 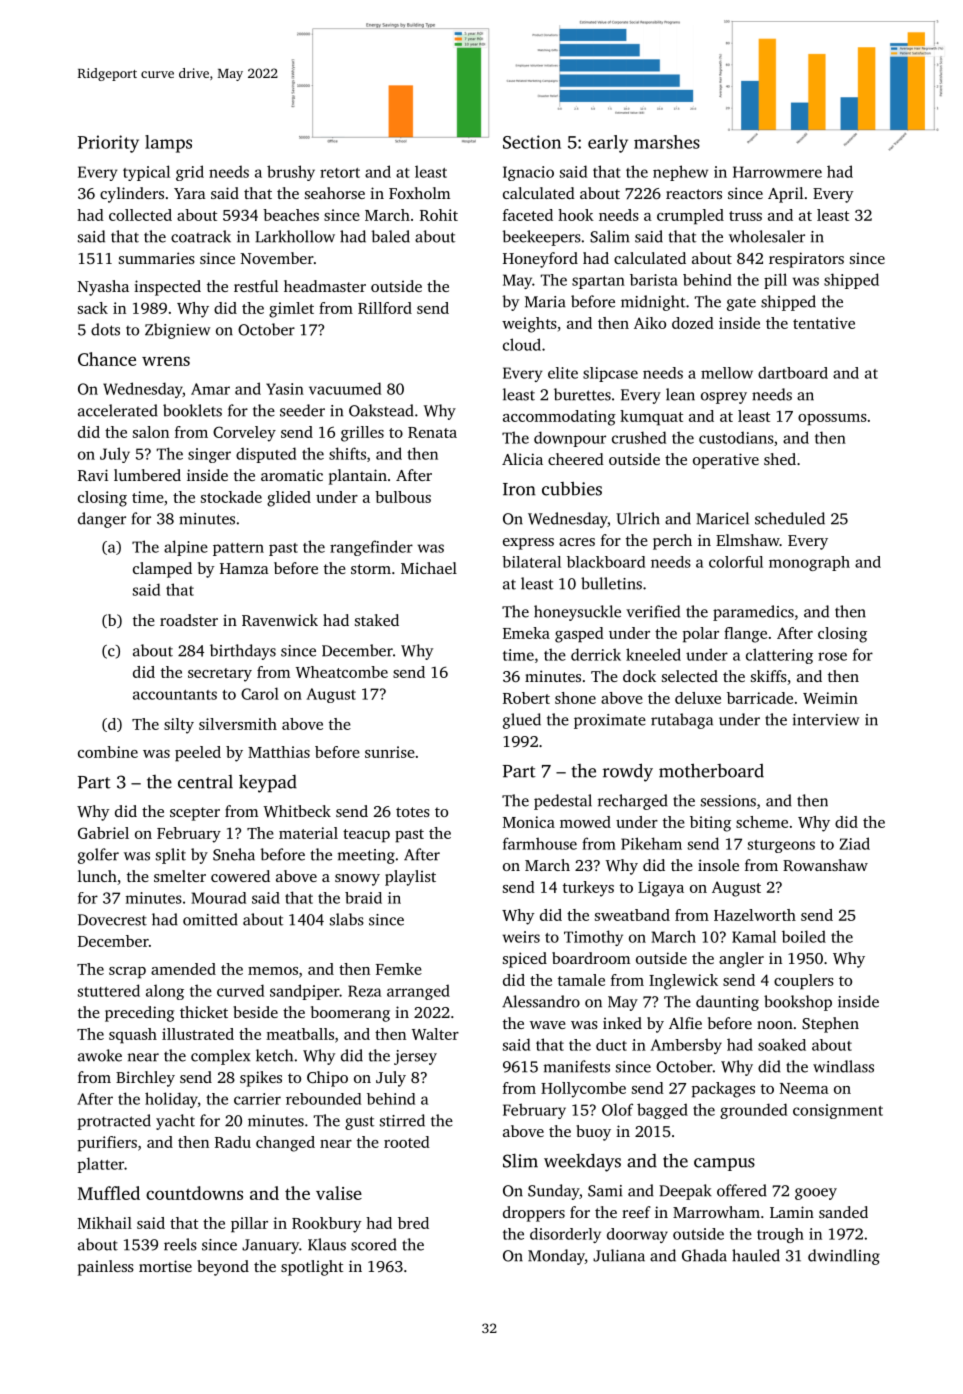 What do you see at coordinates (390, 752) in the screenshot?
I see `sunrise` at bounding box center [390, 752].
